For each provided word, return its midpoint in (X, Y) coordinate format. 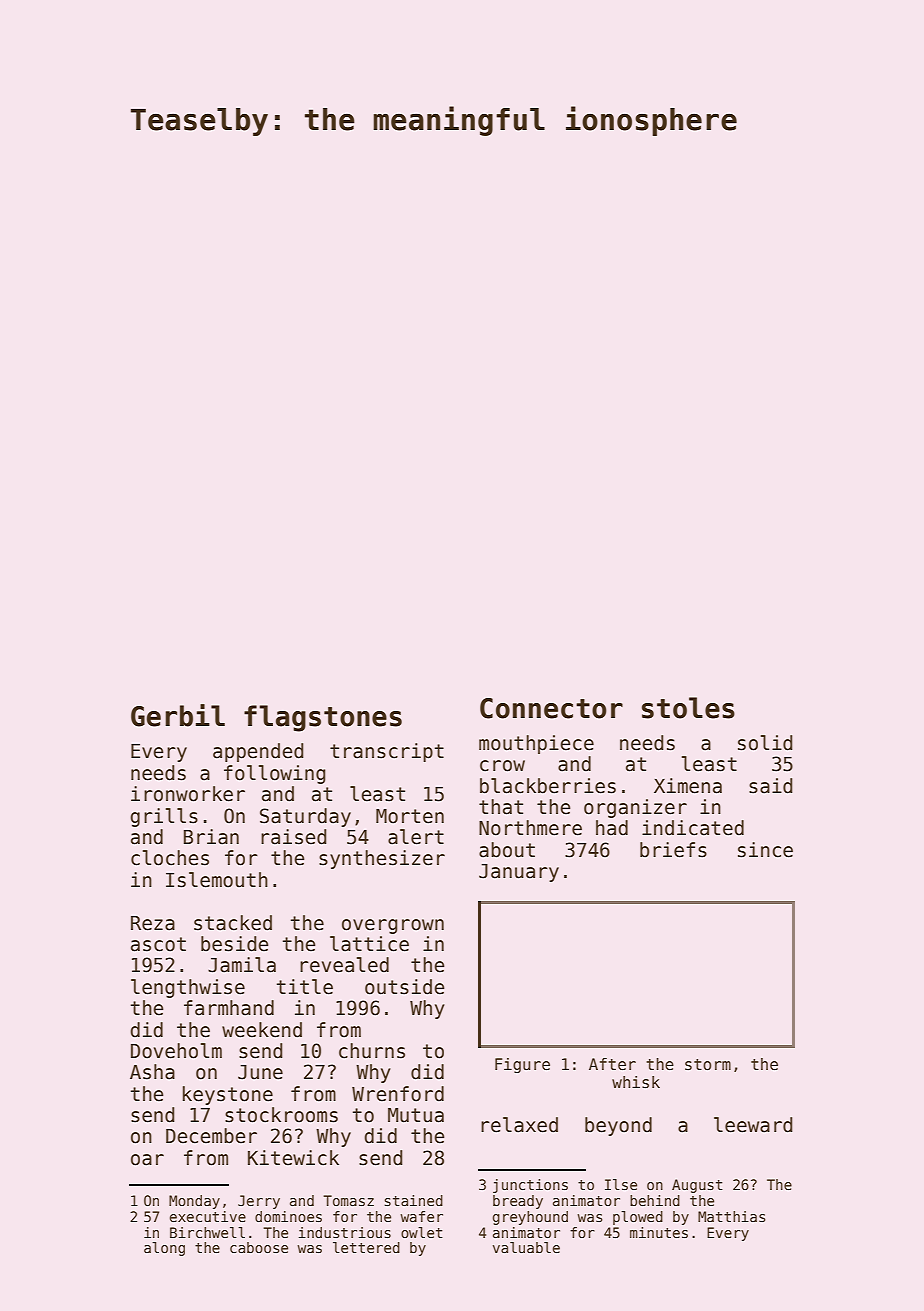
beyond (618, 1126)
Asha (152, 1072)
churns (372, 1051)
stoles (688, 708)
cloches (170, 858)
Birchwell (207, 1232)
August (697, 1186)
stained (414, 1200)
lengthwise (188, 988)
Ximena (688, 786)
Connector (551, 708)
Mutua (416, 1115)
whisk (636, 1082)
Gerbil (178, 715)
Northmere (530, 828)
